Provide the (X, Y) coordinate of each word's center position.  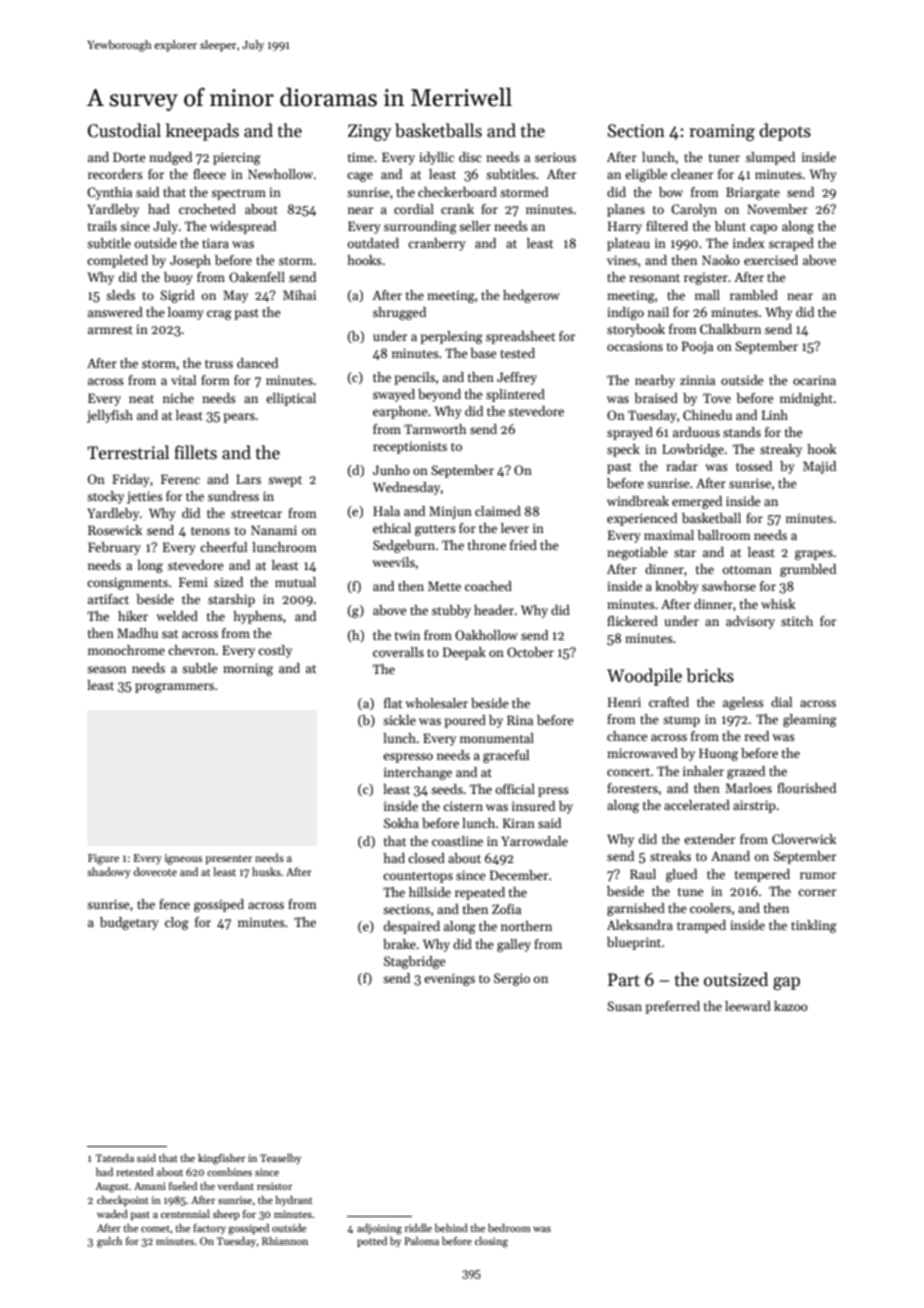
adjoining (379, 1229)
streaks (670, 856)
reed (756, 736)
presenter (228, 860)
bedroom (509, 1228)
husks (266, 871)
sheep (226, 1215)
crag (219, 315)
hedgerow (531, 296)
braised (656, 398)
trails (102, 226)
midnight (806, 399)
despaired (412, 927)
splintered (515, 395)
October (530, 652)
